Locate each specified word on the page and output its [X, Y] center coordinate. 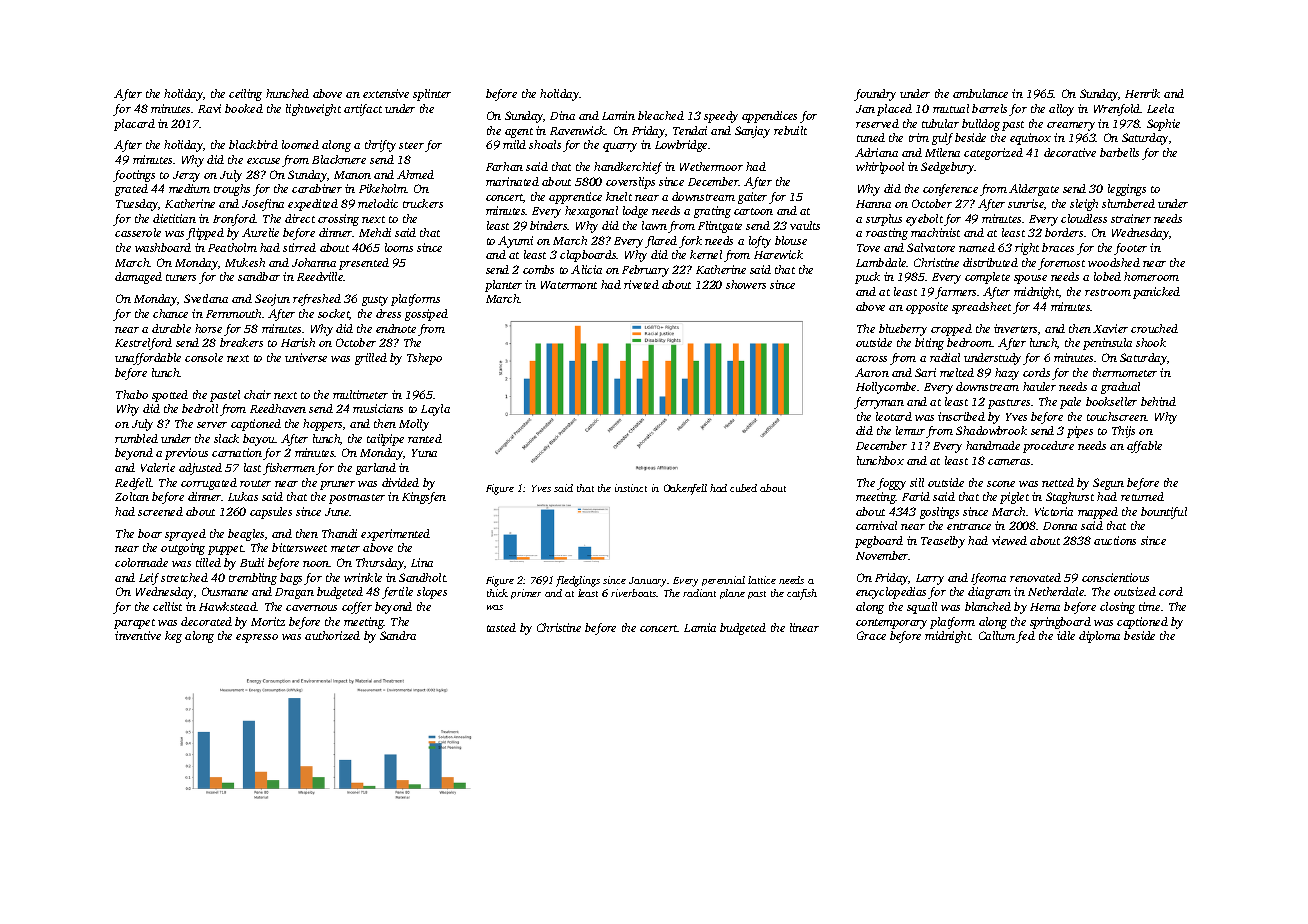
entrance [969, 526]
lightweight [313, 110]
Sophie [1163, 125]
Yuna [424, 453]
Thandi [339, 533]
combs [538, 269]
